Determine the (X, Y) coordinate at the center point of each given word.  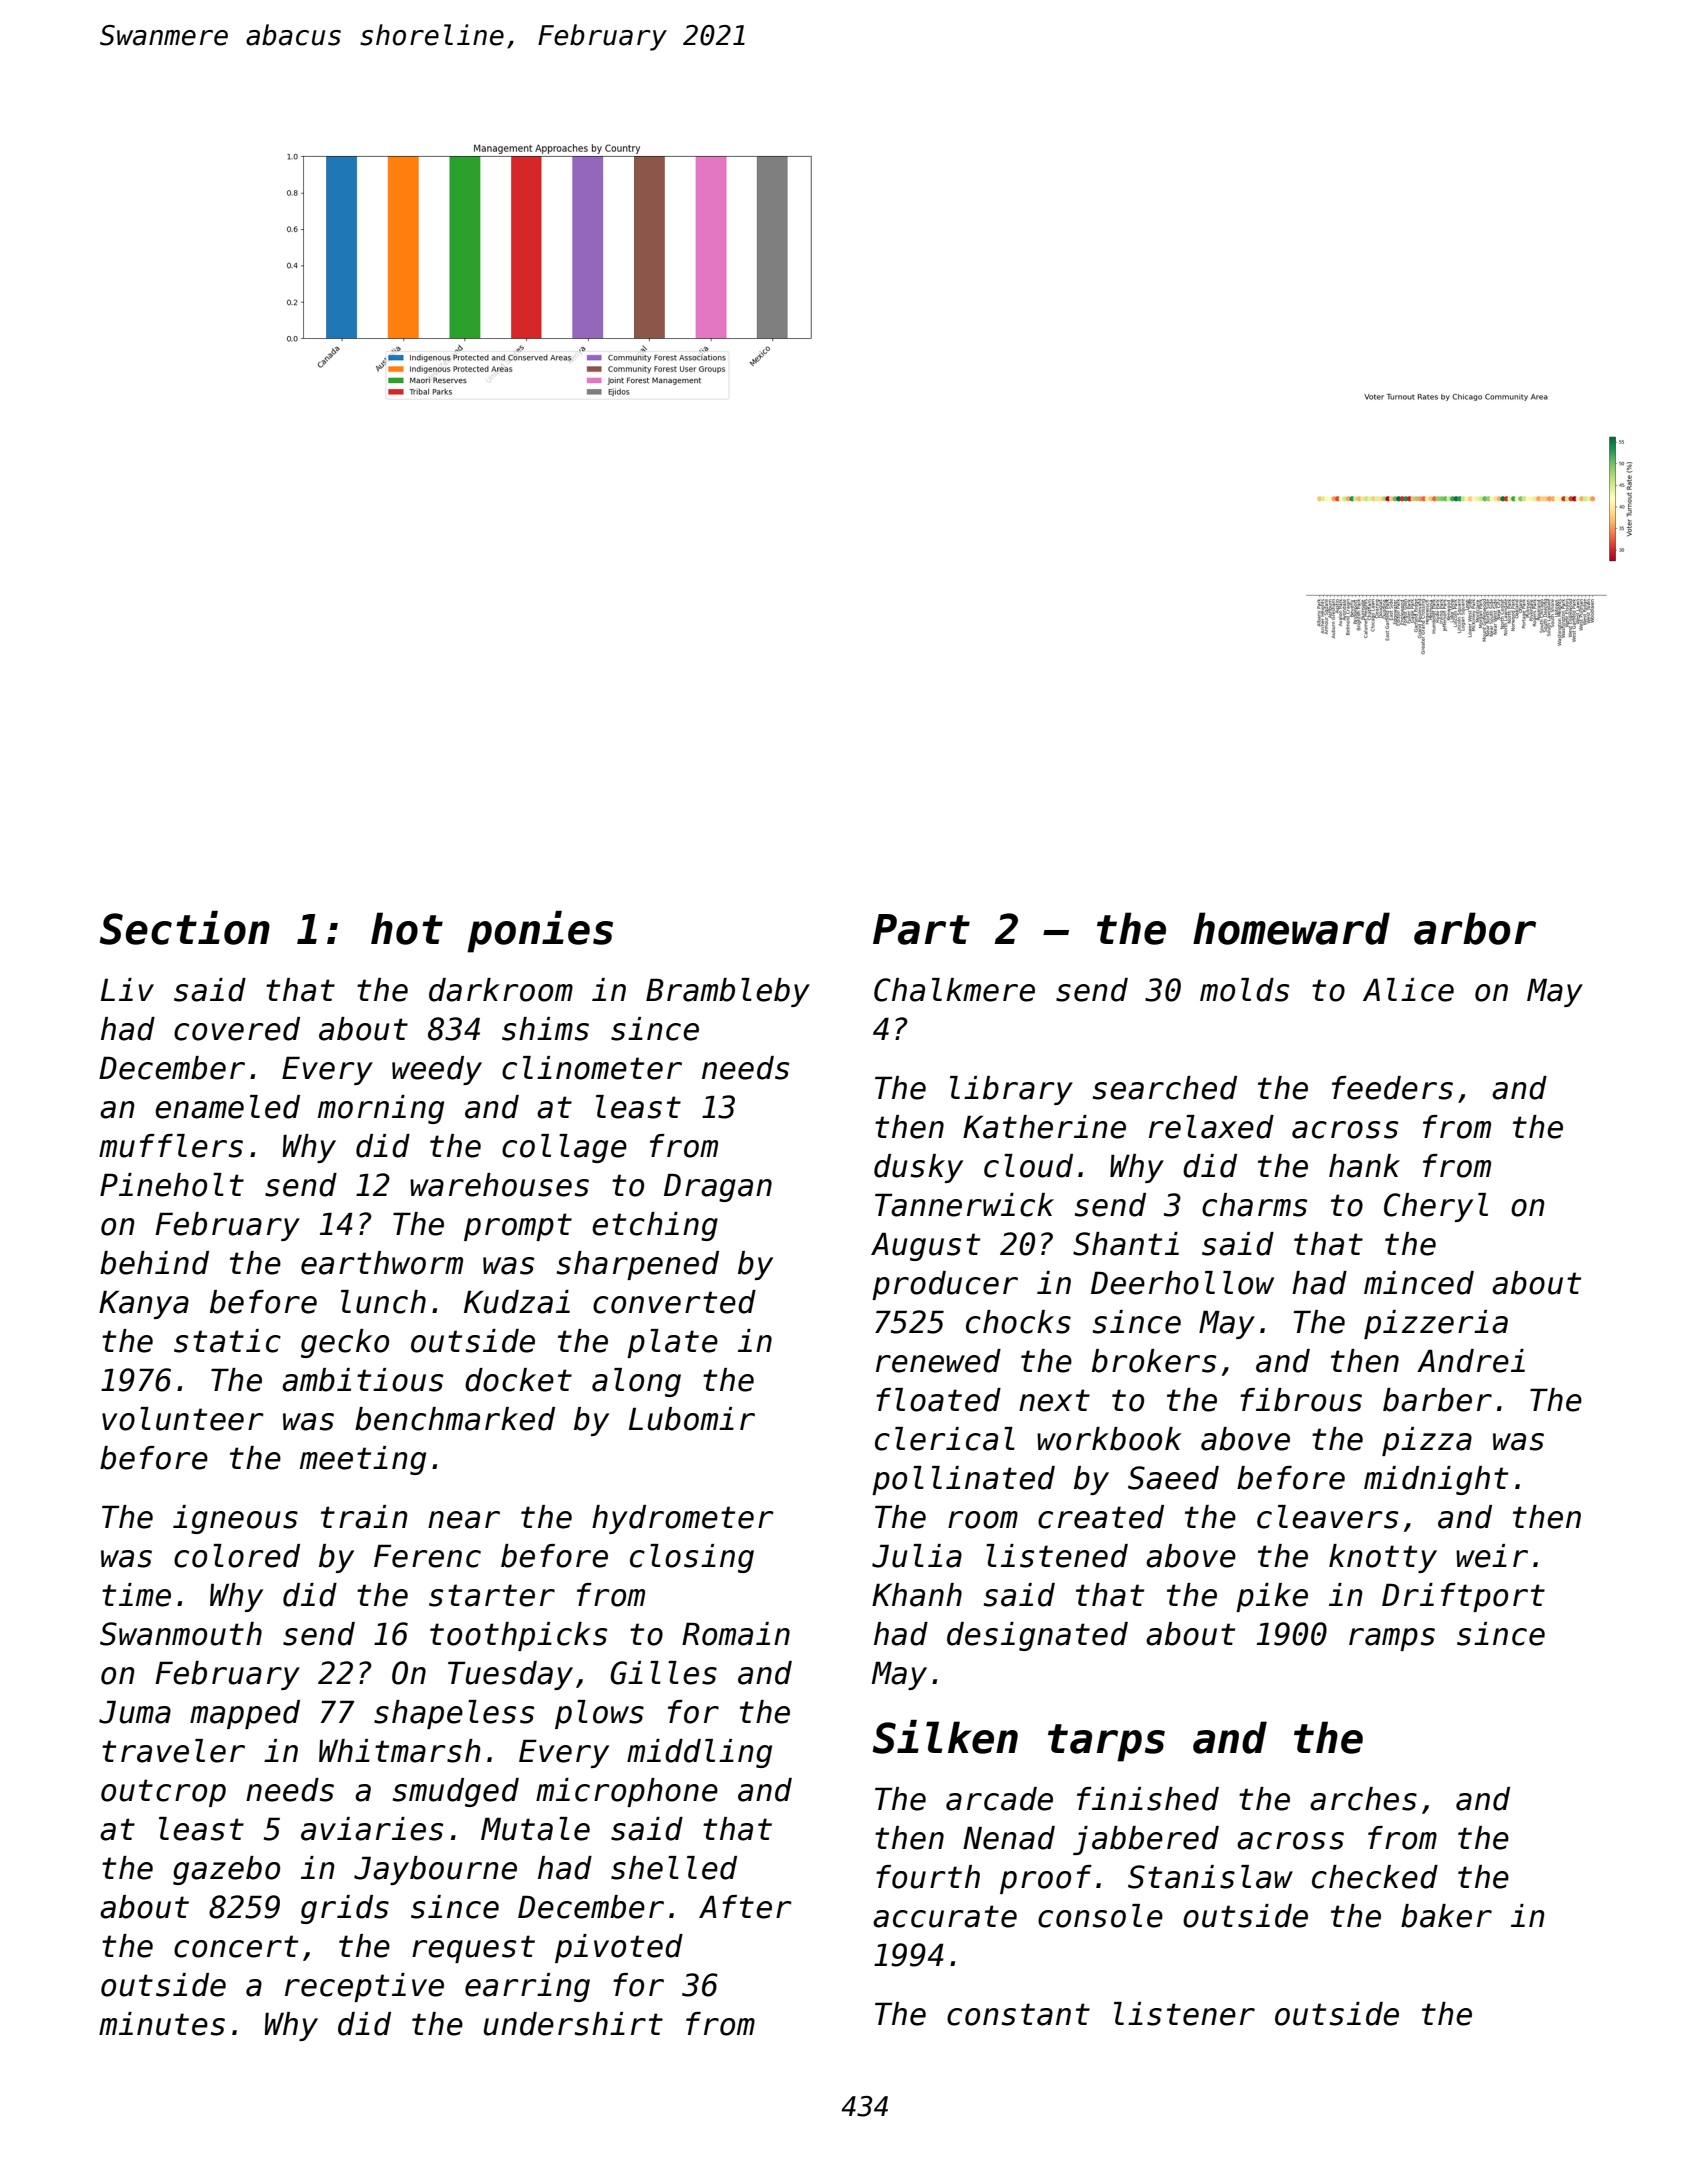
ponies (540, 932)
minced (1419, 1283)
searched (1165, 1088)
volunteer (183, 1419)
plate (672, 1343)
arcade (999, 1799)
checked (1375, 1877)
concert (236, 1946)
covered (237, 1029)
